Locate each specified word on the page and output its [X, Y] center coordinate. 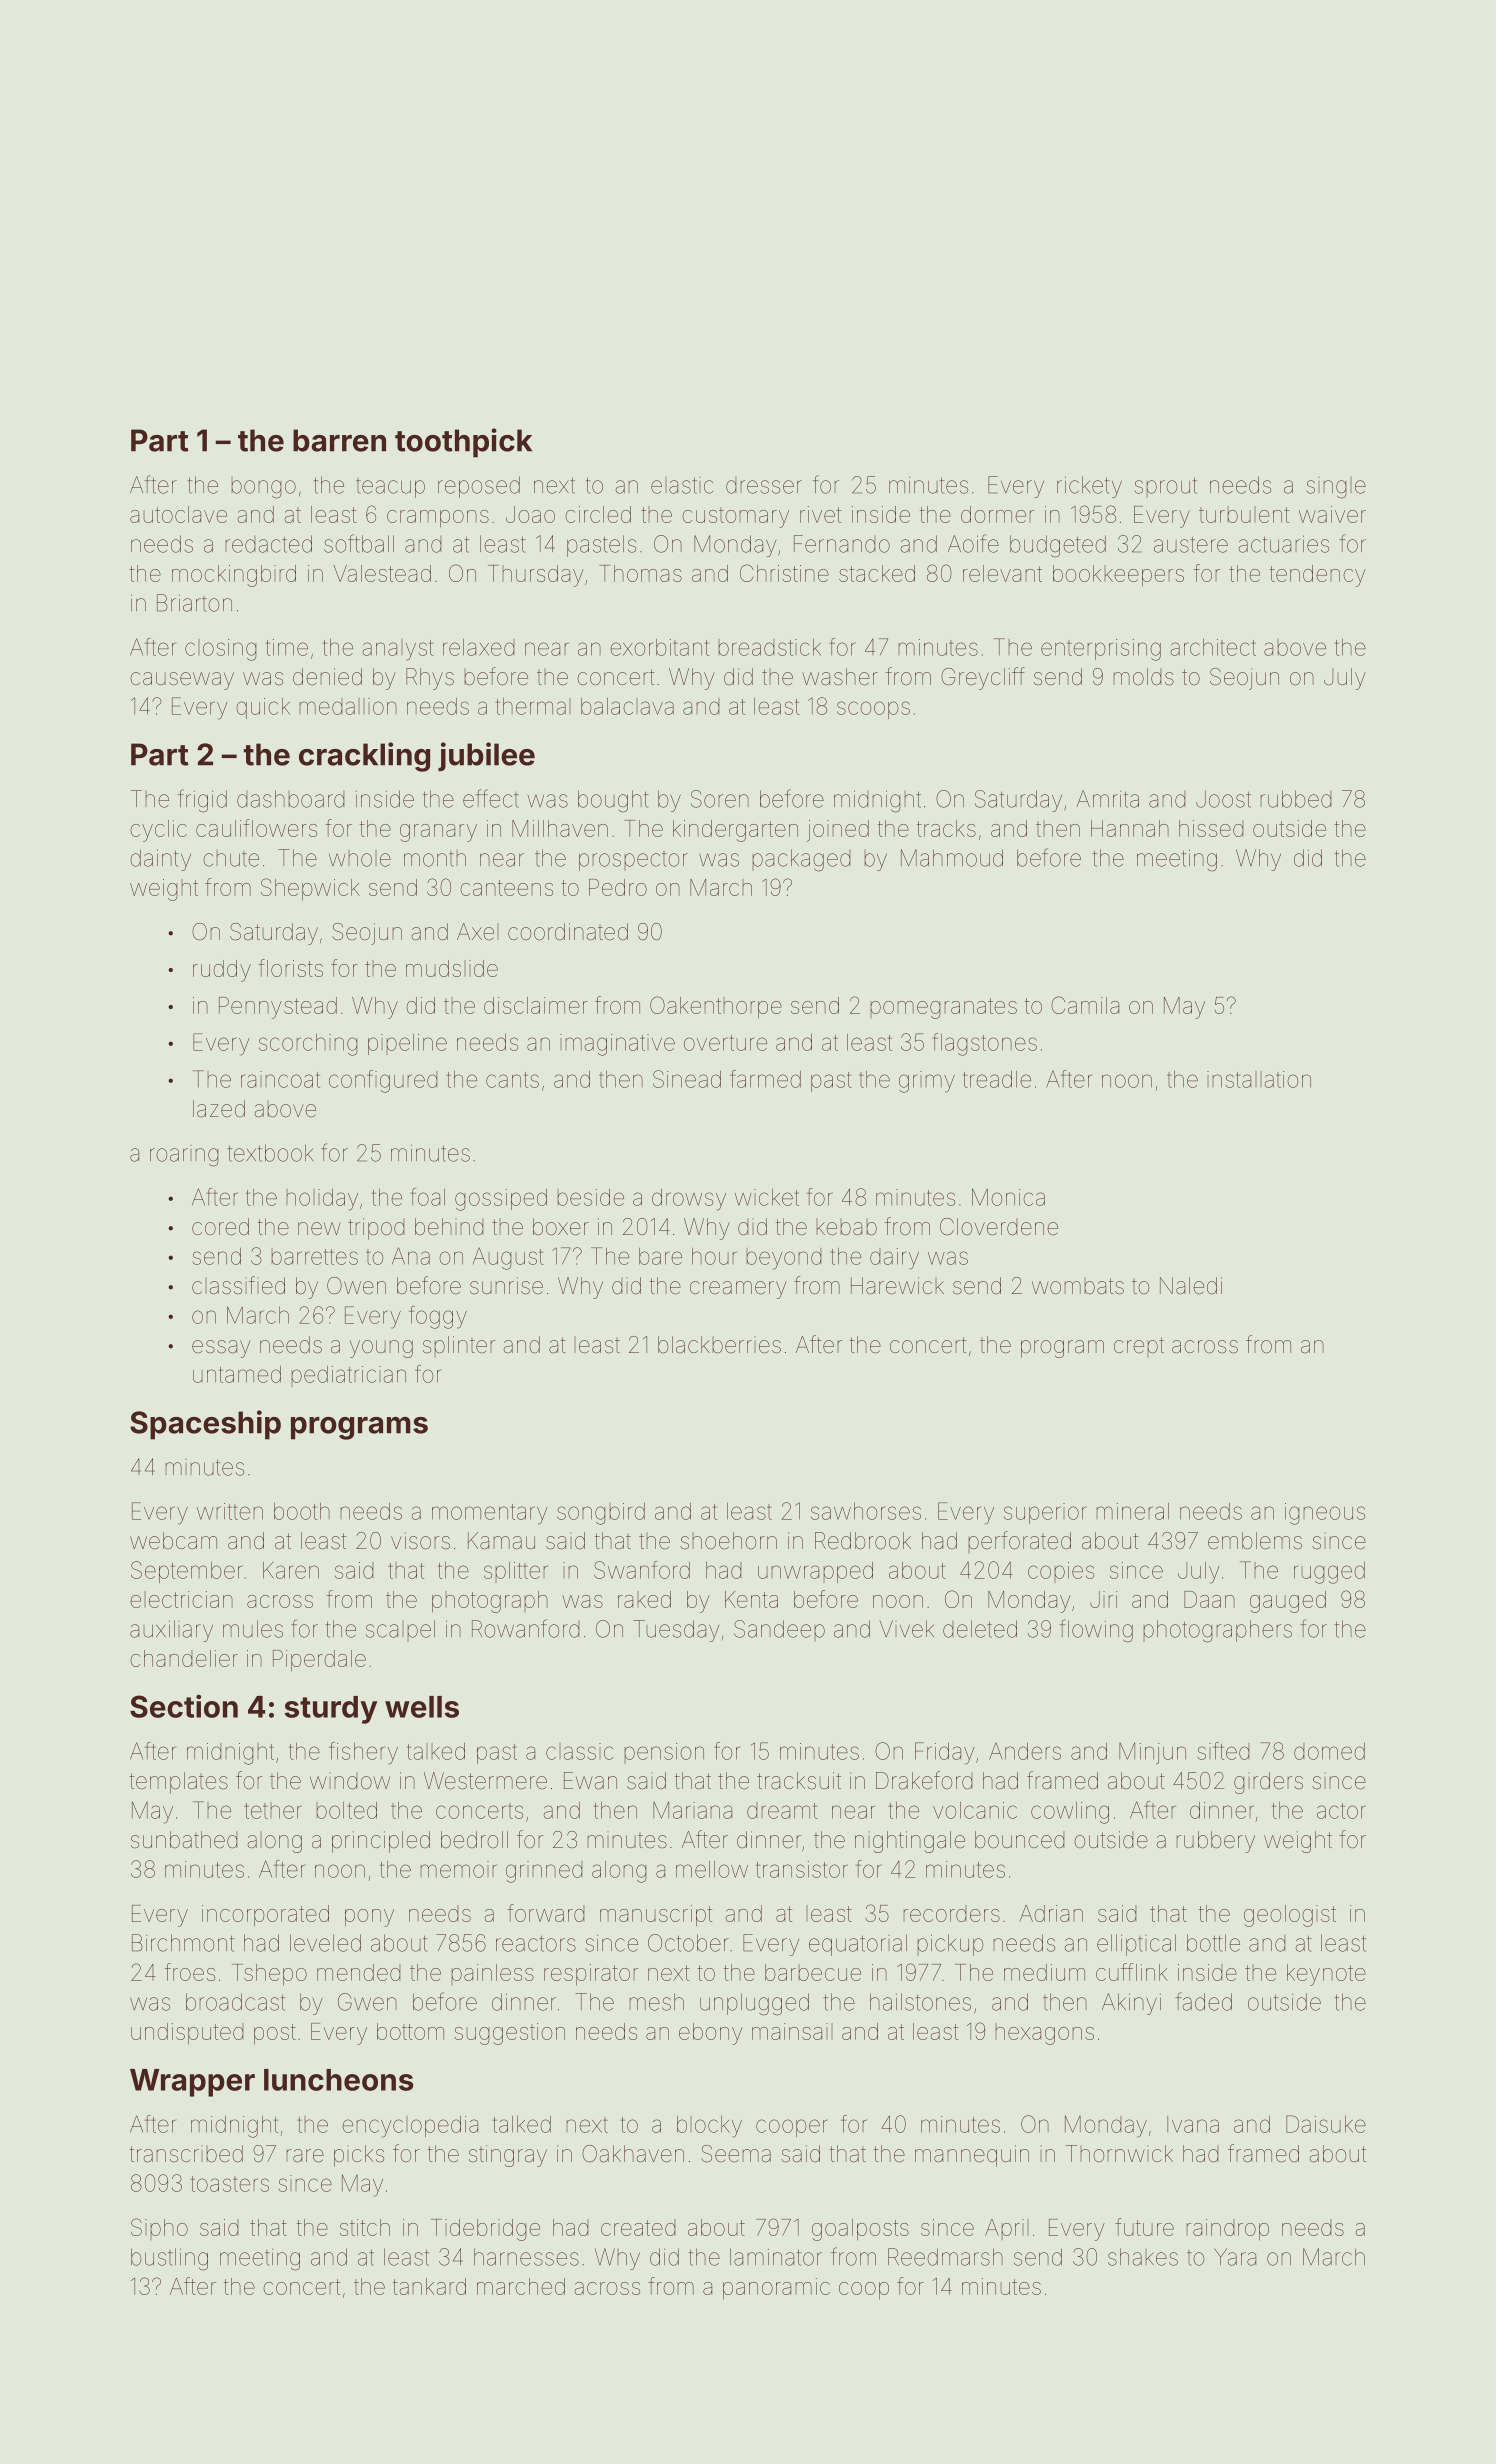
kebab [846, 1227]
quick [263, 708]
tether [273, 1810]
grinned [544, 1872]
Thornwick [1119, 2153]
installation [1259, 1079]
